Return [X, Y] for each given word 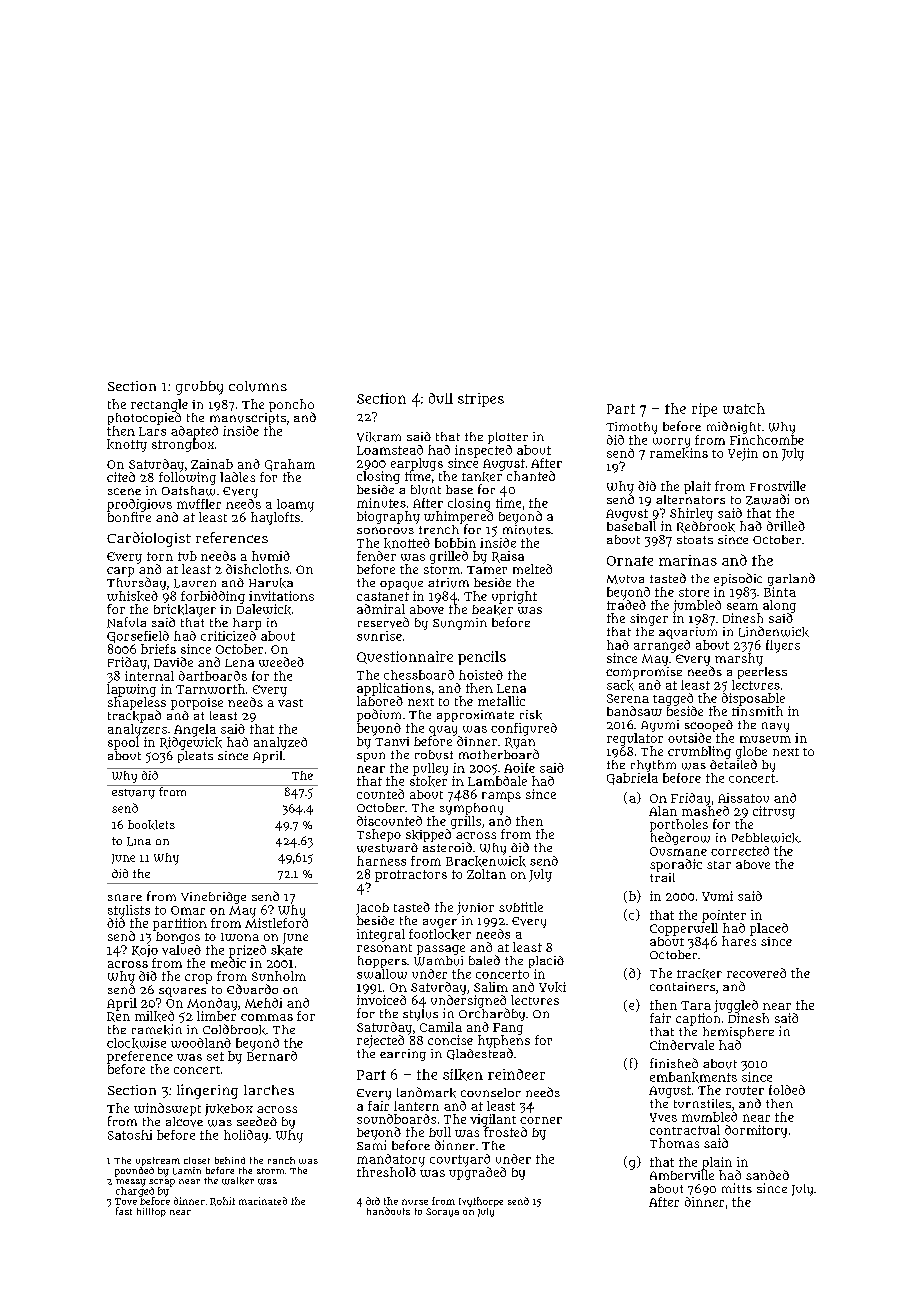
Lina [139, 841]
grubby [199, 388]
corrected [740, 851]
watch [744, 408]
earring [403, 1055]
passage [441, 950]
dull [441, 398]
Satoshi [130, 1135]
